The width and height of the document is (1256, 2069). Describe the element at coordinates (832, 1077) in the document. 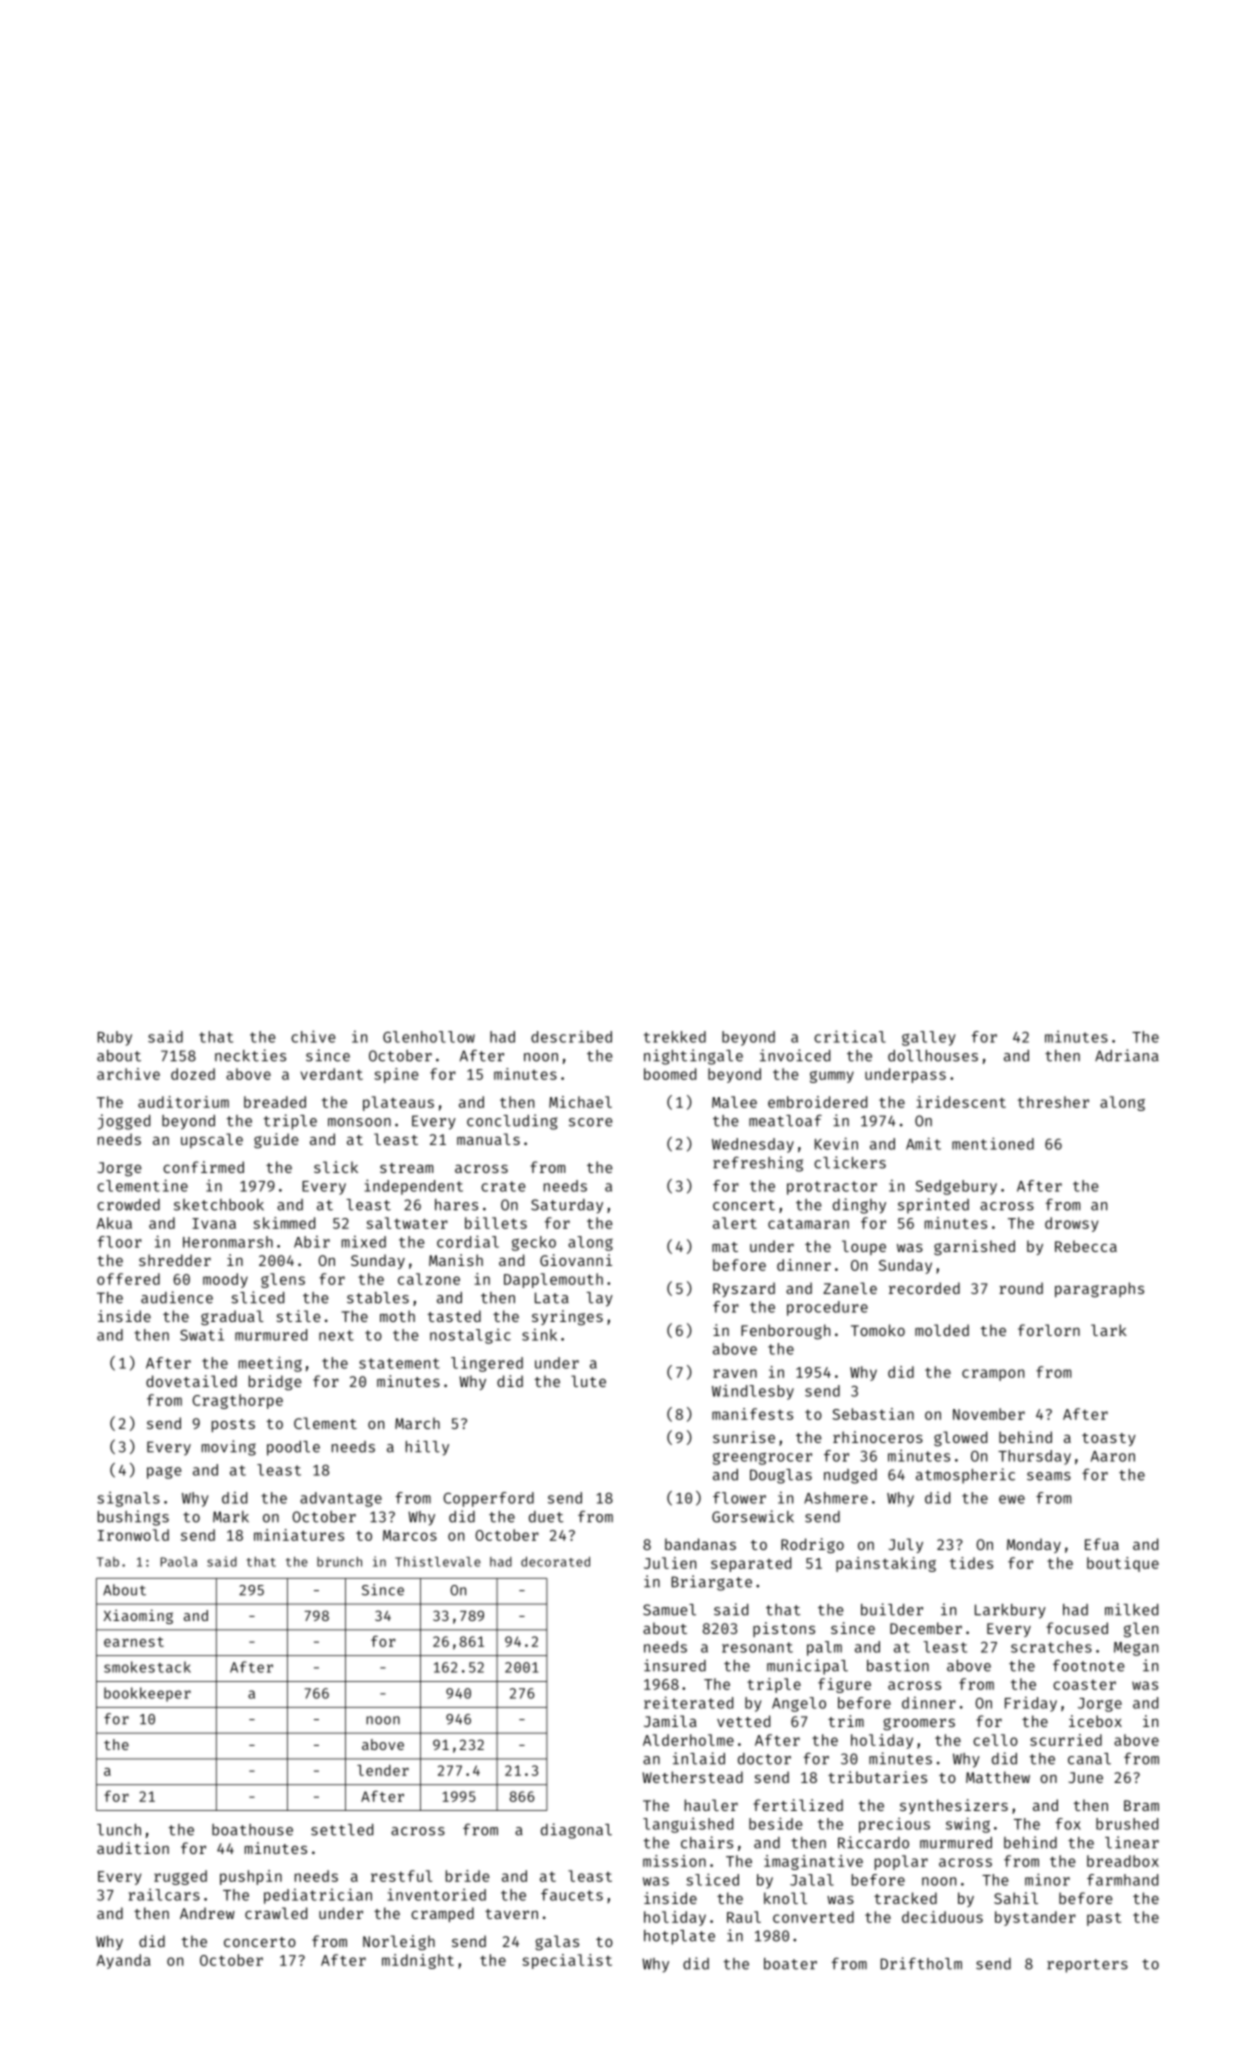

I see `gummy` at that location.
